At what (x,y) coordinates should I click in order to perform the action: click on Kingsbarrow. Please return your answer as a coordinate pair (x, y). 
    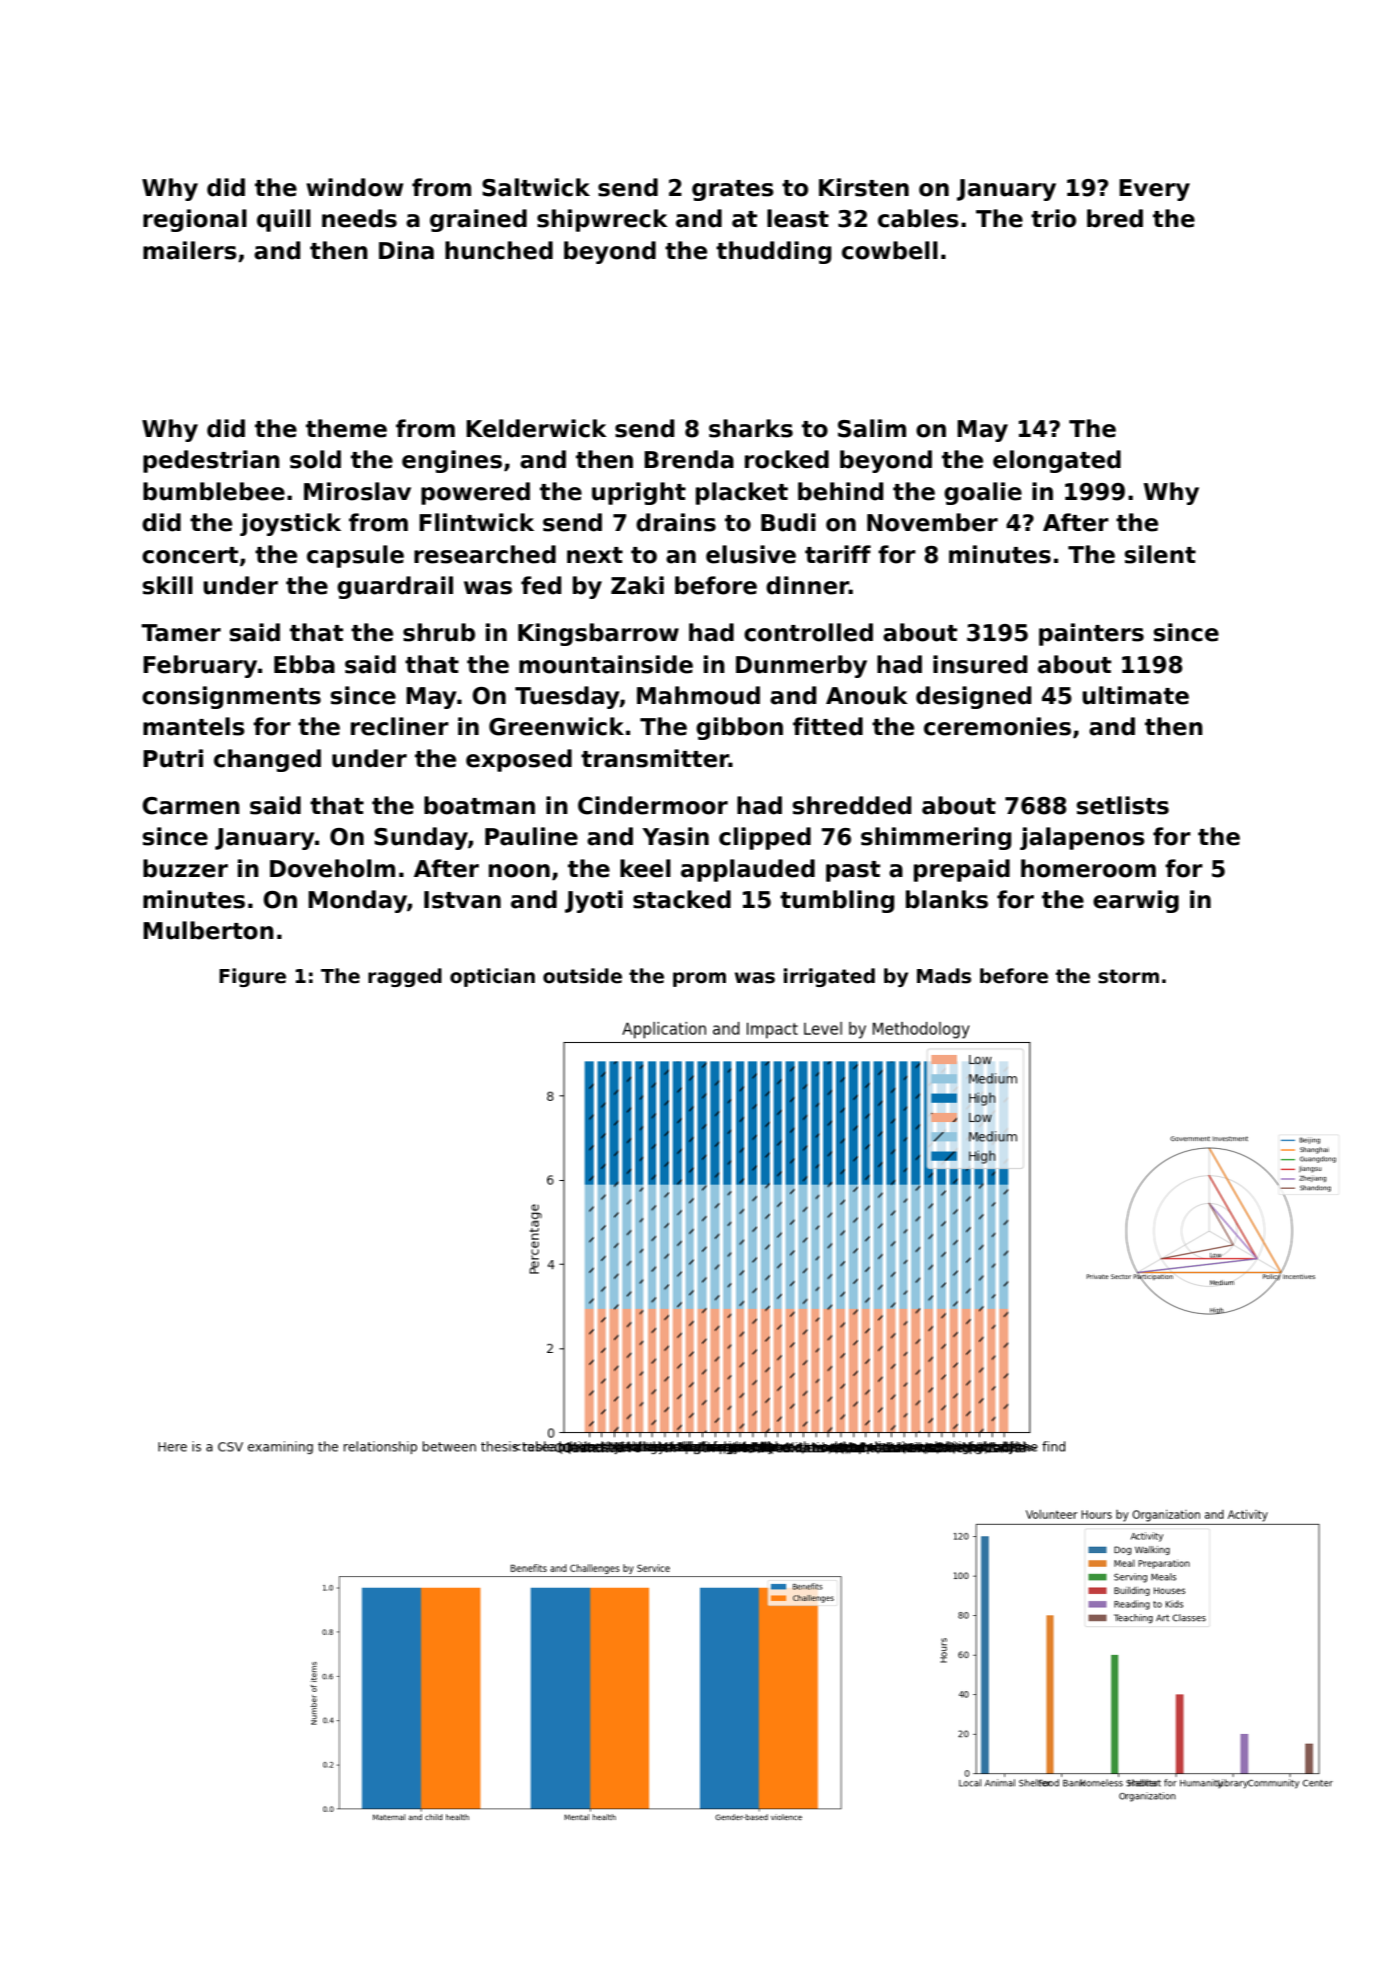
    Looking at the image, I should click on (598, 634).
